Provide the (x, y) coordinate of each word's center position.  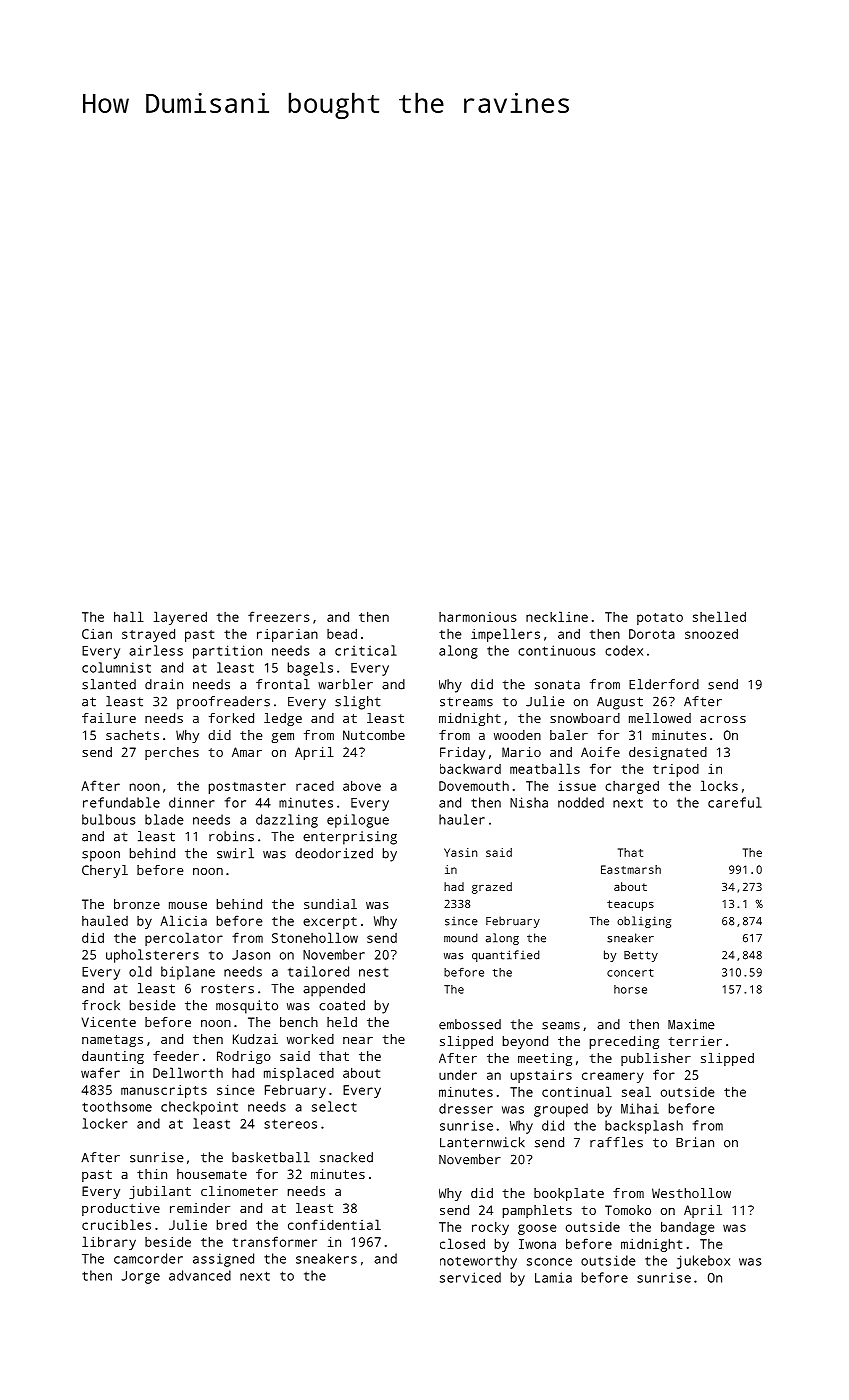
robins (231, 836)
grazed (492, 888)
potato (660, 619)
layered (180, 618)
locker (104, 1123)
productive (121, 1209)
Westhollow (691, 1193)
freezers (279, 616)
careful (735, 802)
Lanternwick (482, 1142)
